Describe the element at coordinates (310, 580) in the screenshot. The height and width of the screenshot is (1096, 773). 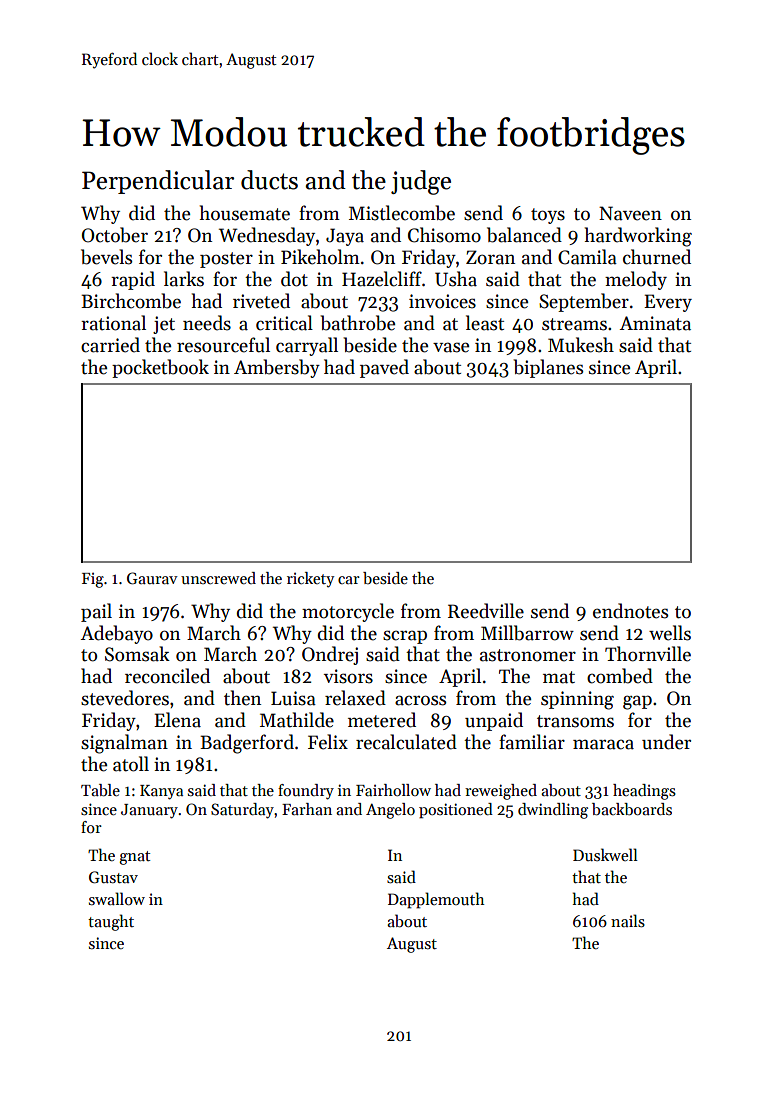
I see `rickety` at that location.
